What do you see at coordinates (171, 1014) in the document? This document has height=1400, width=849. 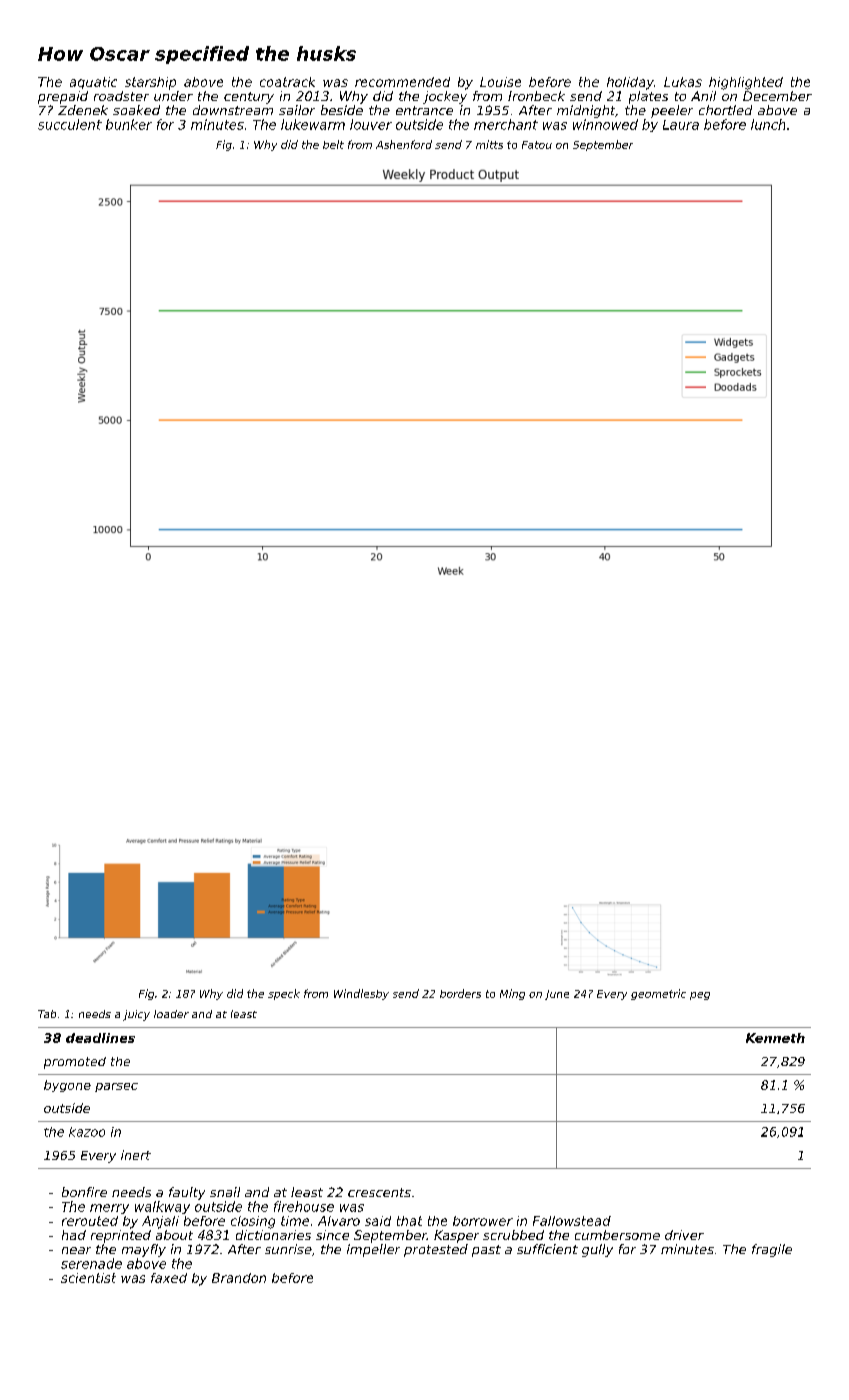 I see `loader` at bounding box center [171, 1014].
